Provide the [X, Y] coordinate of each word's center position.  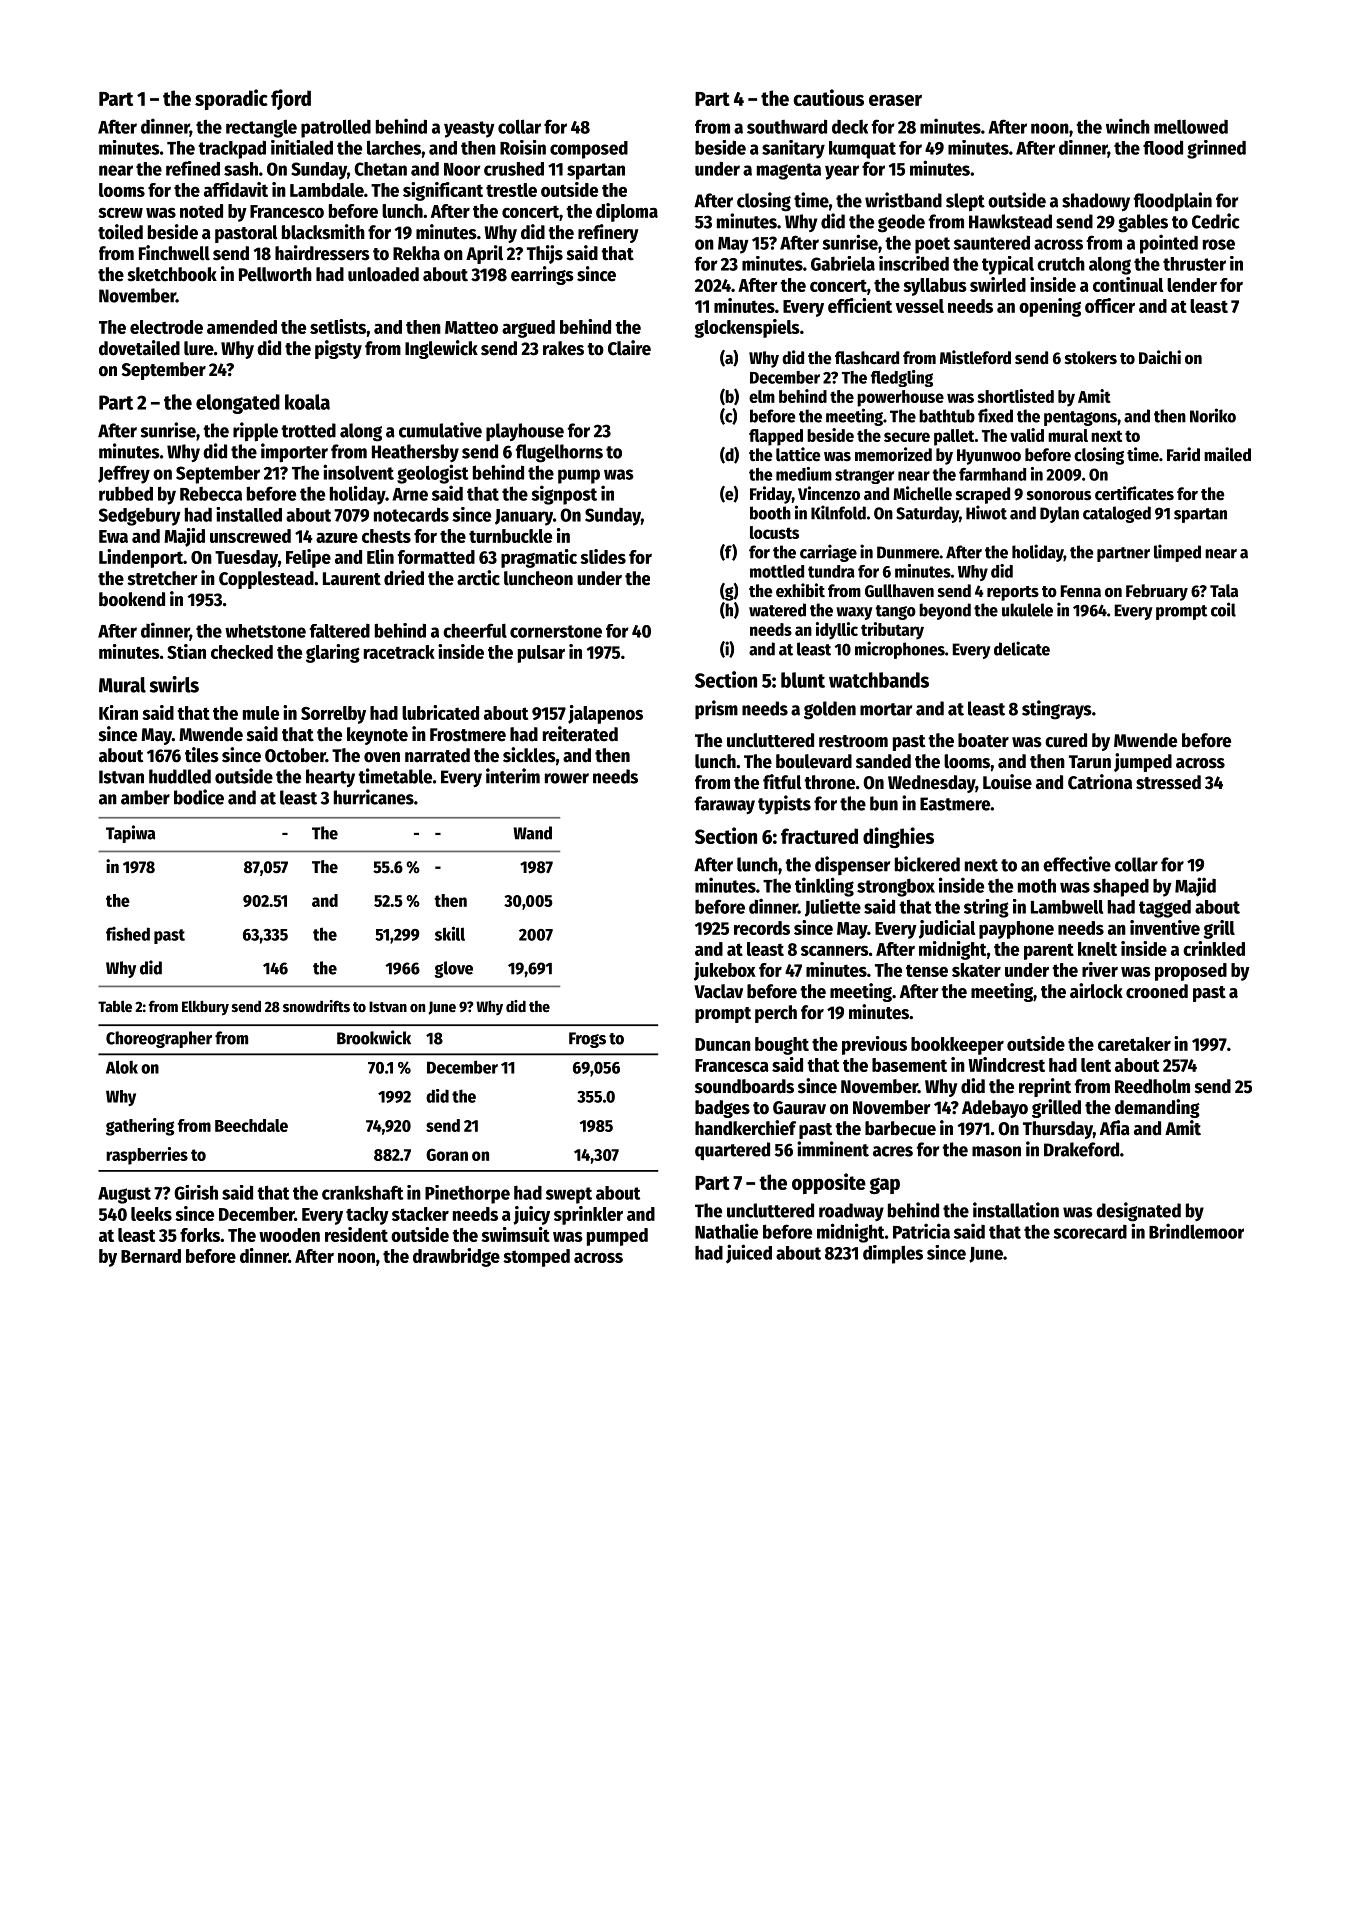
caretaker [1134, 1044]
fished [128, 934]
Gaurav [799, 1108]
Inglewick [441, 349]
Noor [462, 169]
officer [1110, 305]
